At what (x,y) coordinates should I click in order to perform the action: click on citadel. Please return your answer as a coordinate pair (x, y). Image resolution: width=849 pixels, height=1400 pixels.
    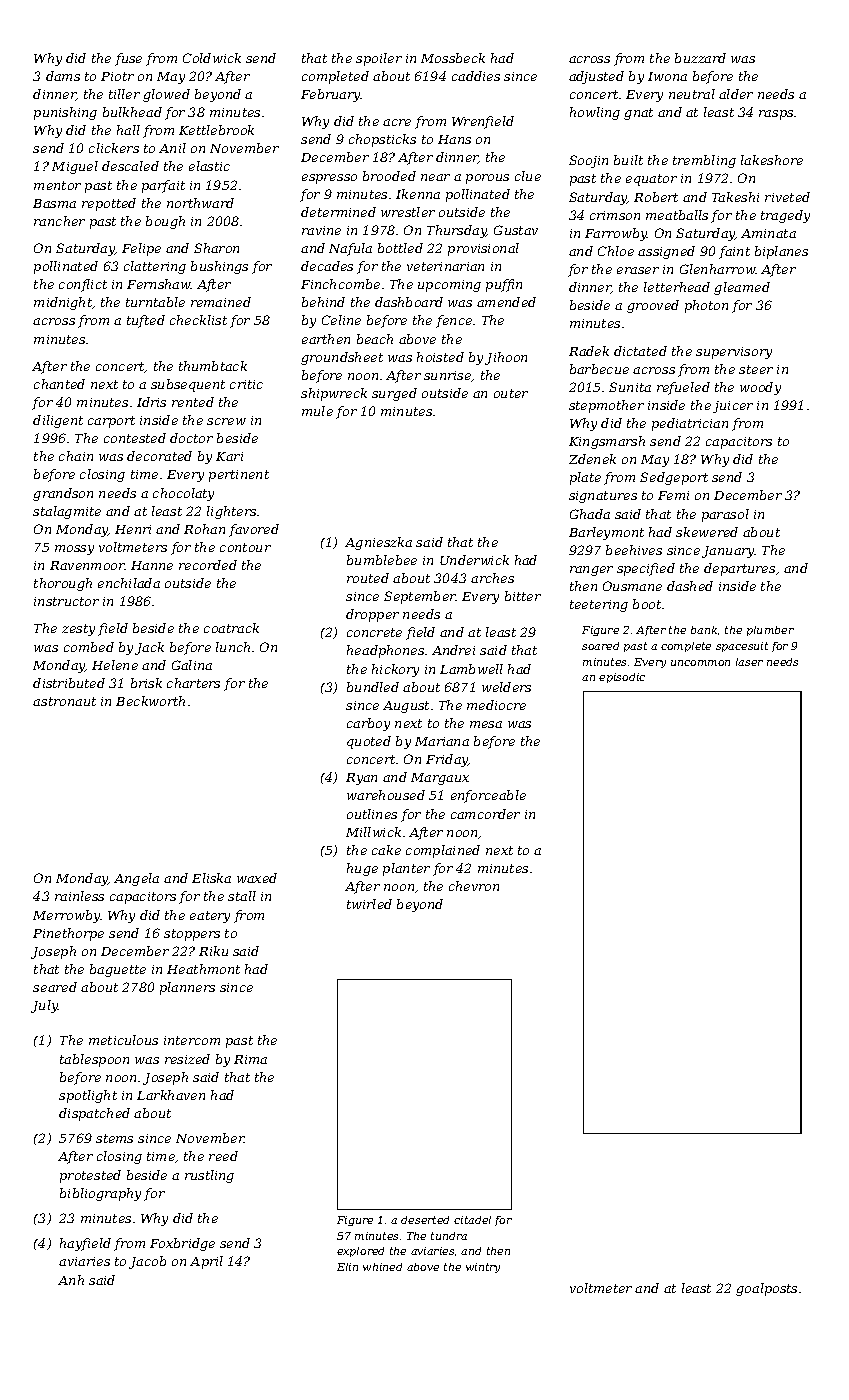
    Looking at the image, I should click on (472, 1220).
